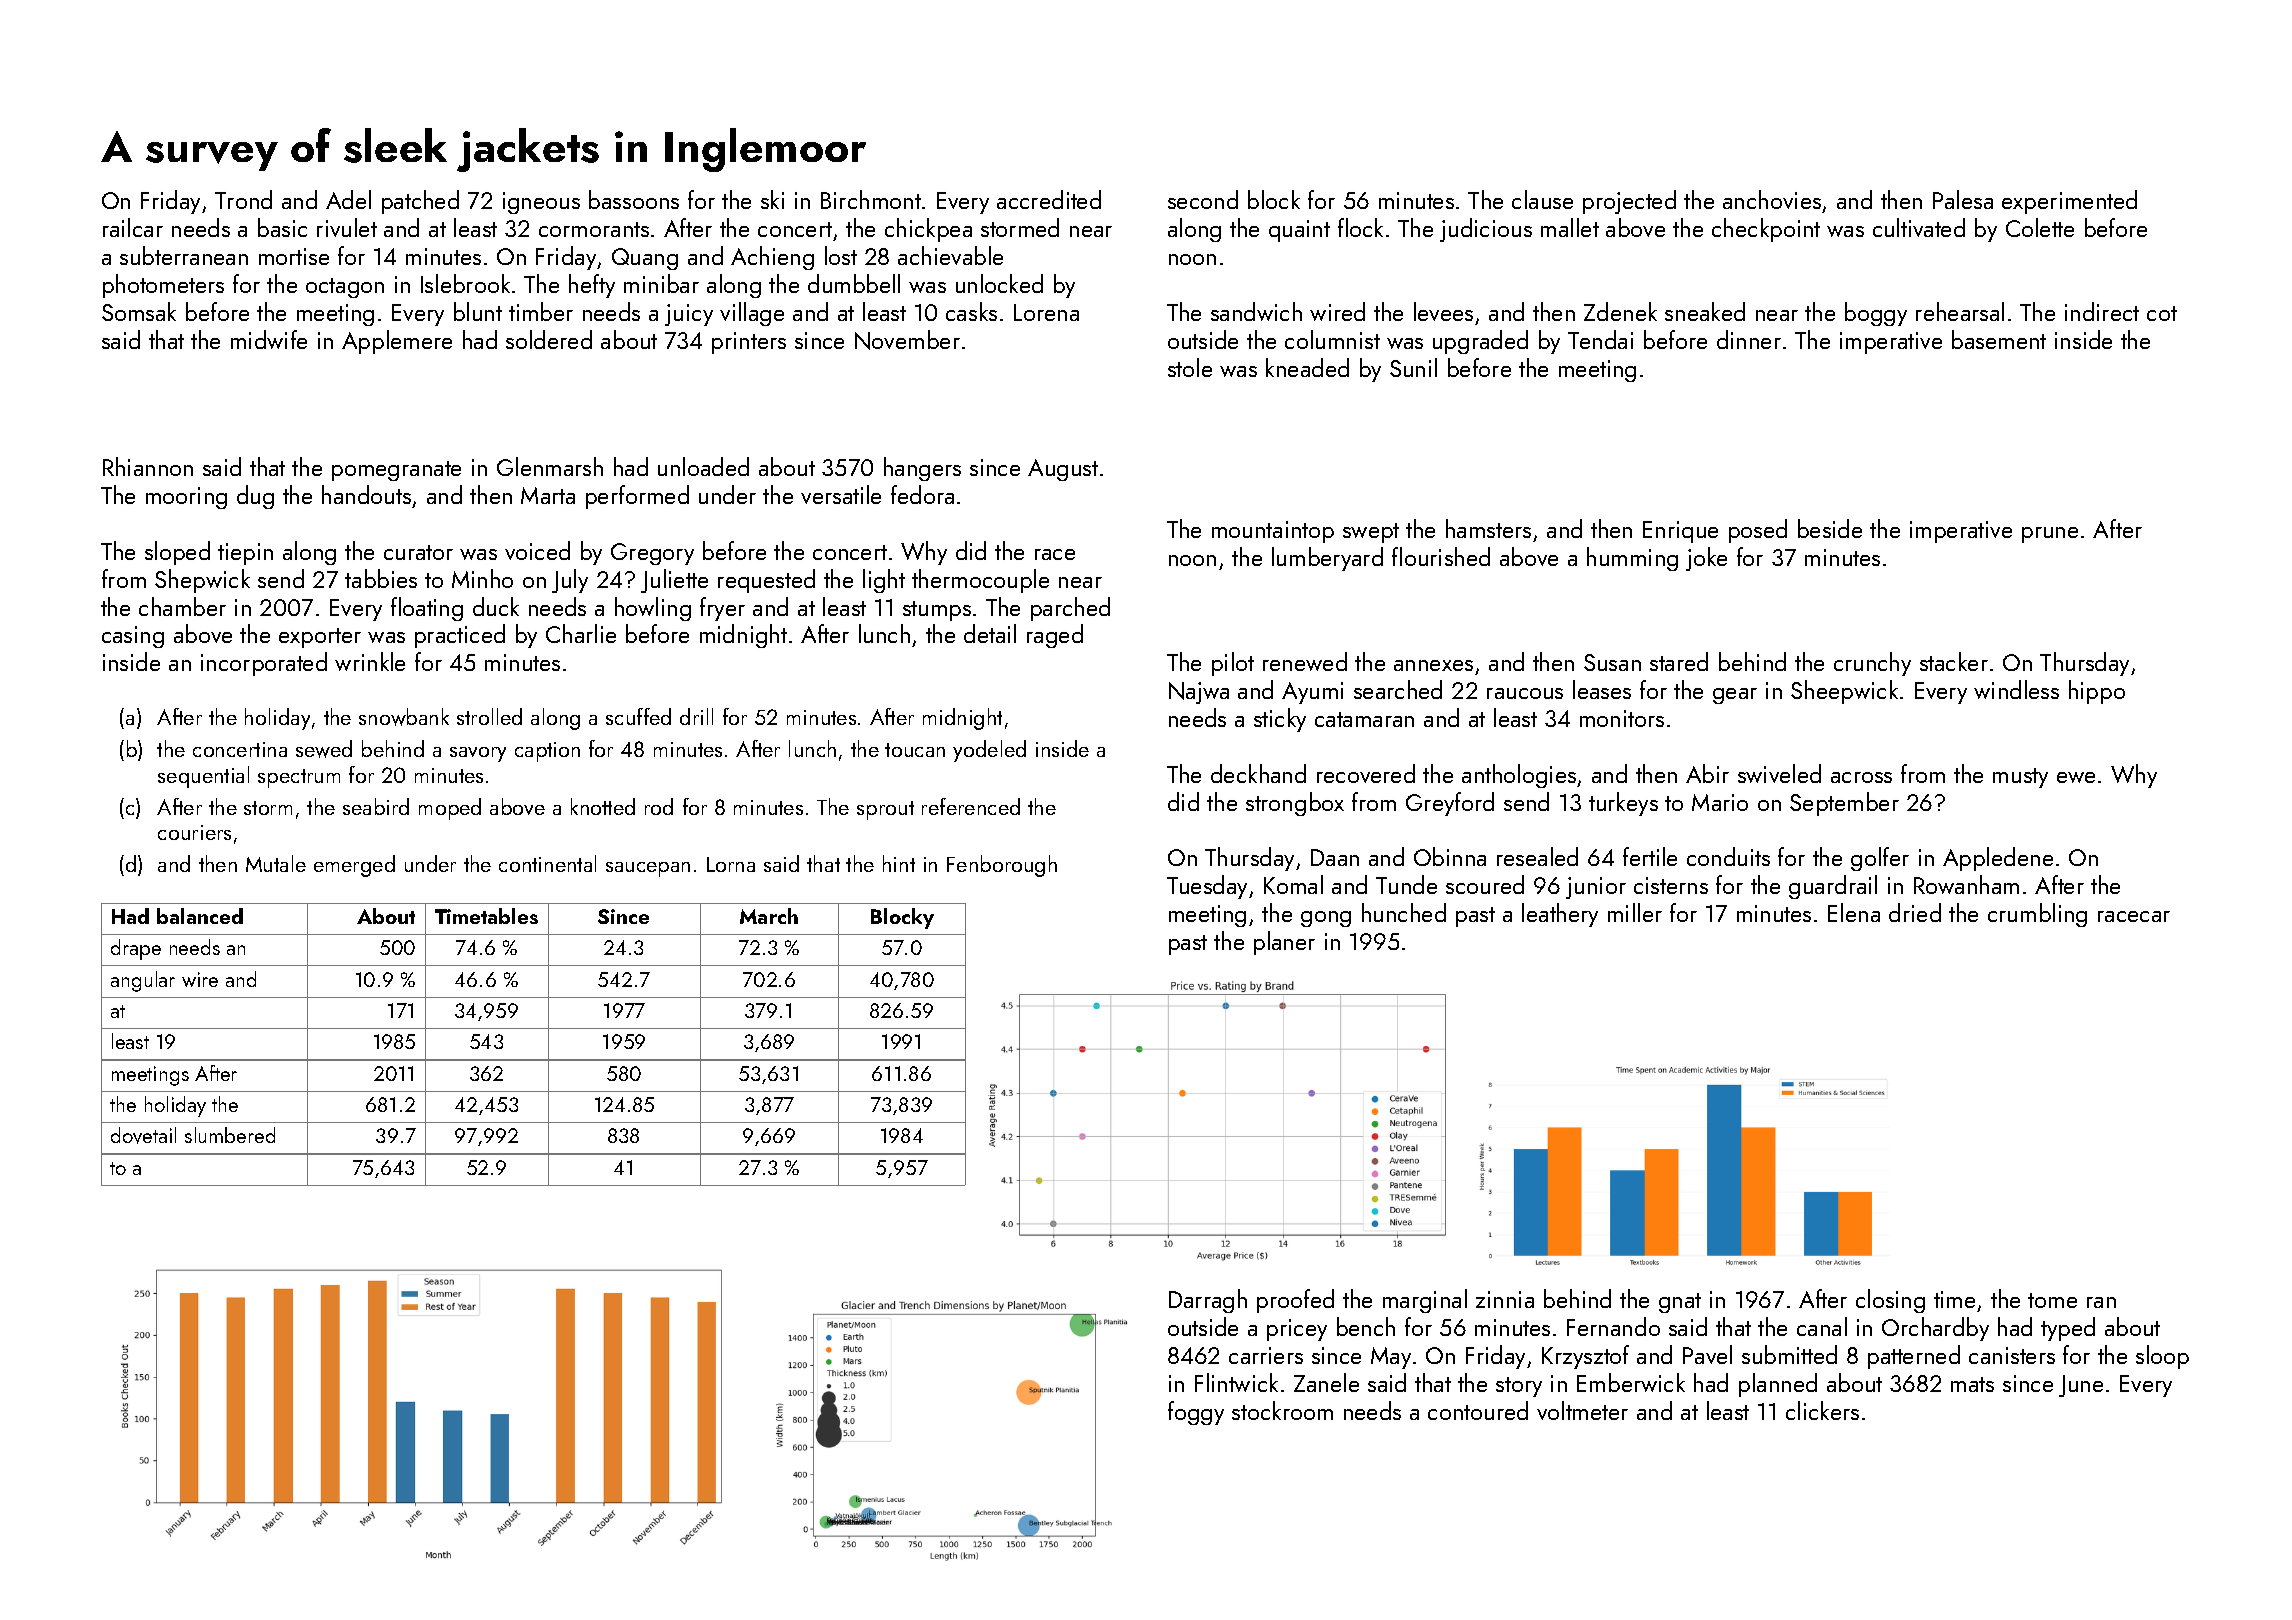 The image size is (2292, 1620). What do you see at coordinates (1284, 943) in the image?
I see `planer` at bounding box center [1284, 943].
